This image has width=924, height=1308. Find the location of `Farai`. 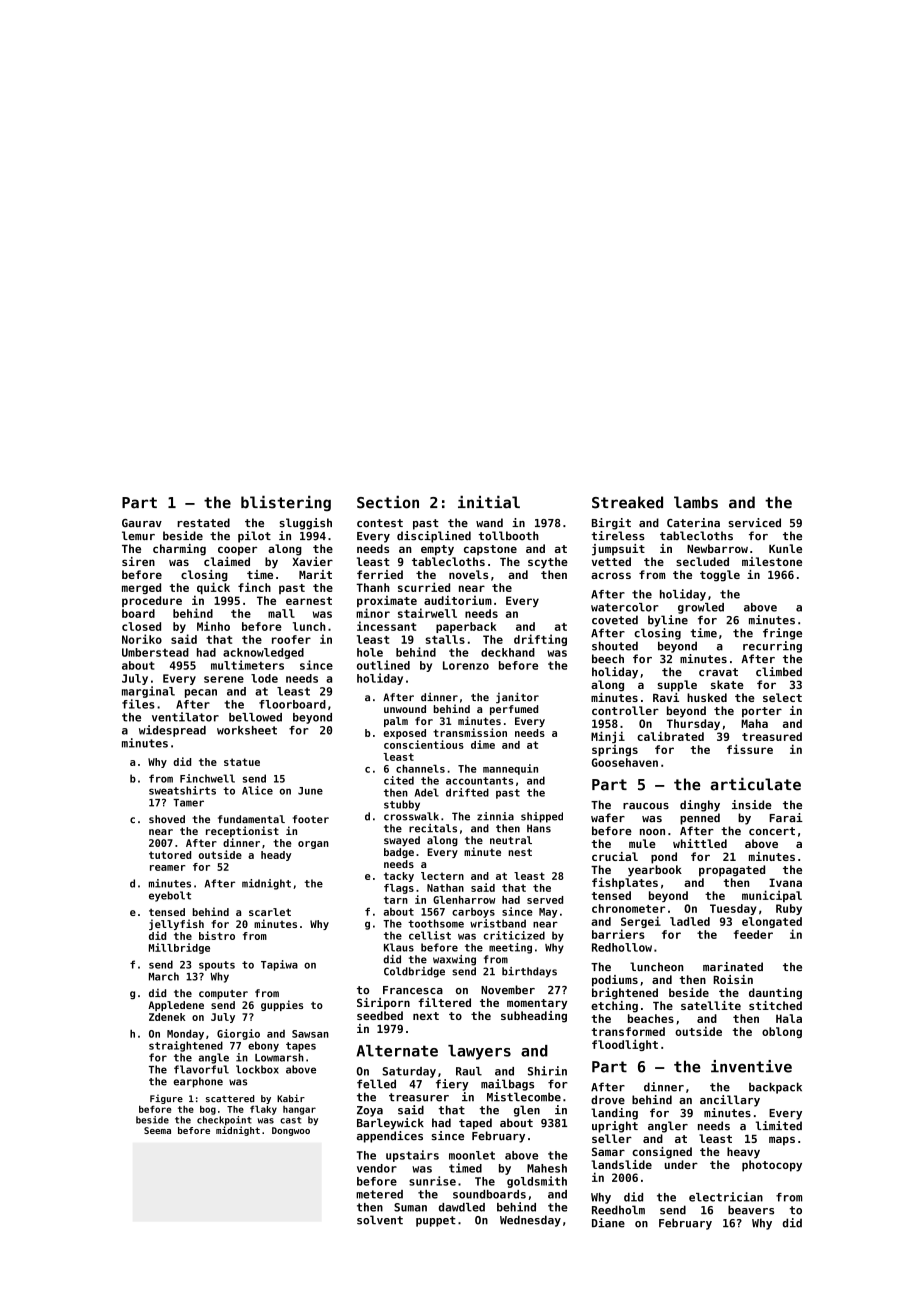

Farai is located at coordinates (786, 817).
